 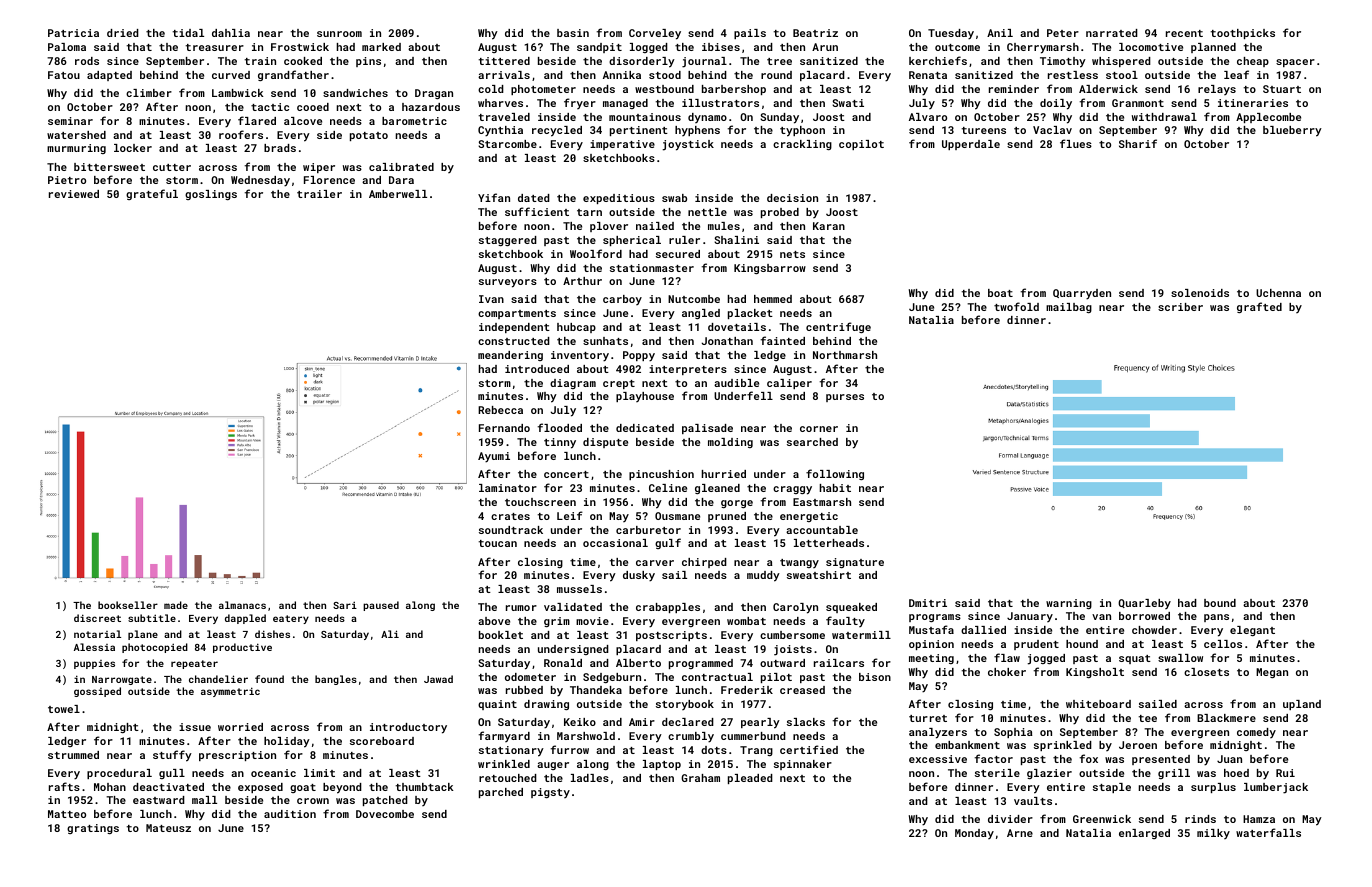 What do you see at coordinates (704, 563) in the image?
I see `chirped` at bounding box center [704, 563].
